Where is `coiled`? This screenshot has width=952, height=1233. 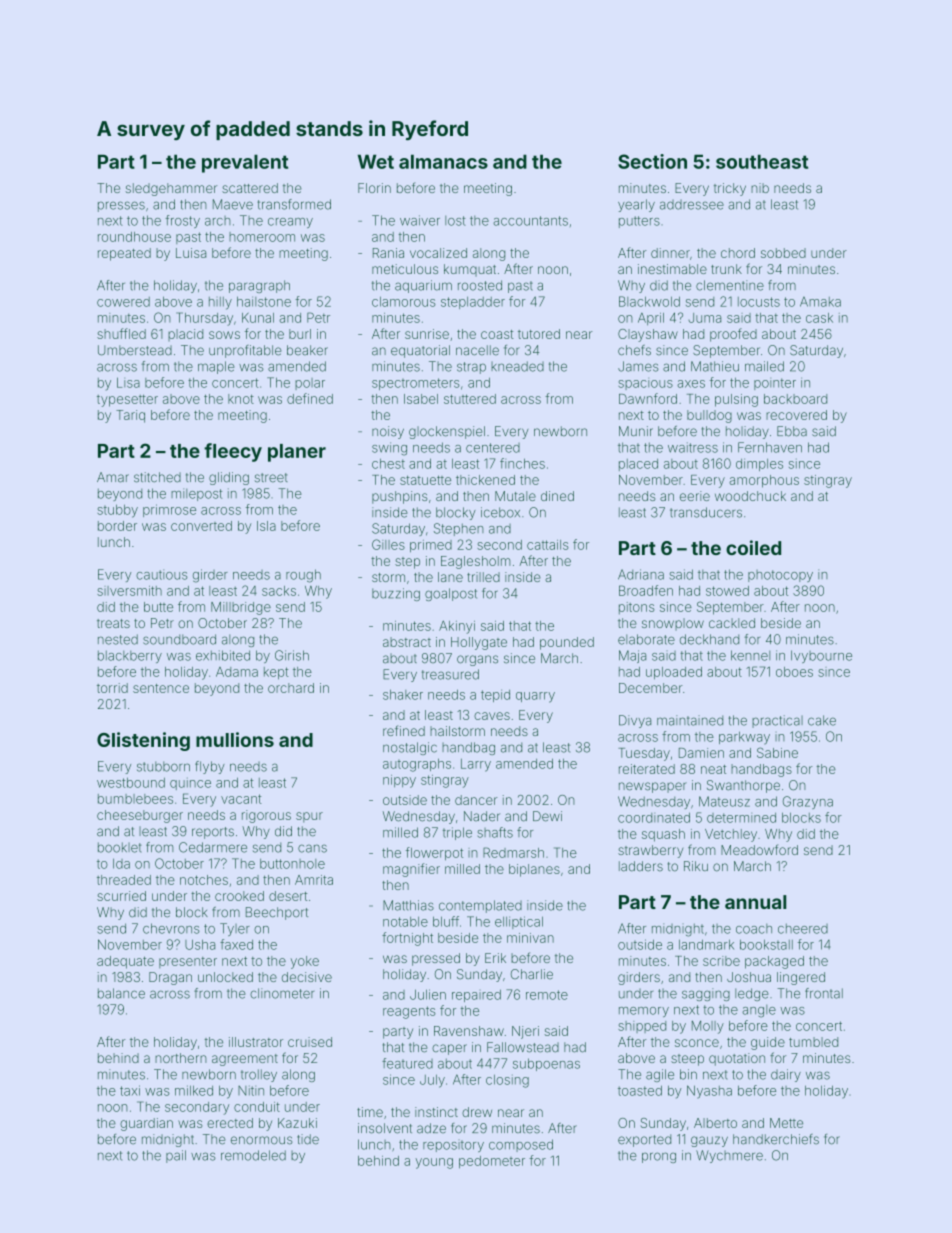
coiled is located at coordinates (753, 547).
